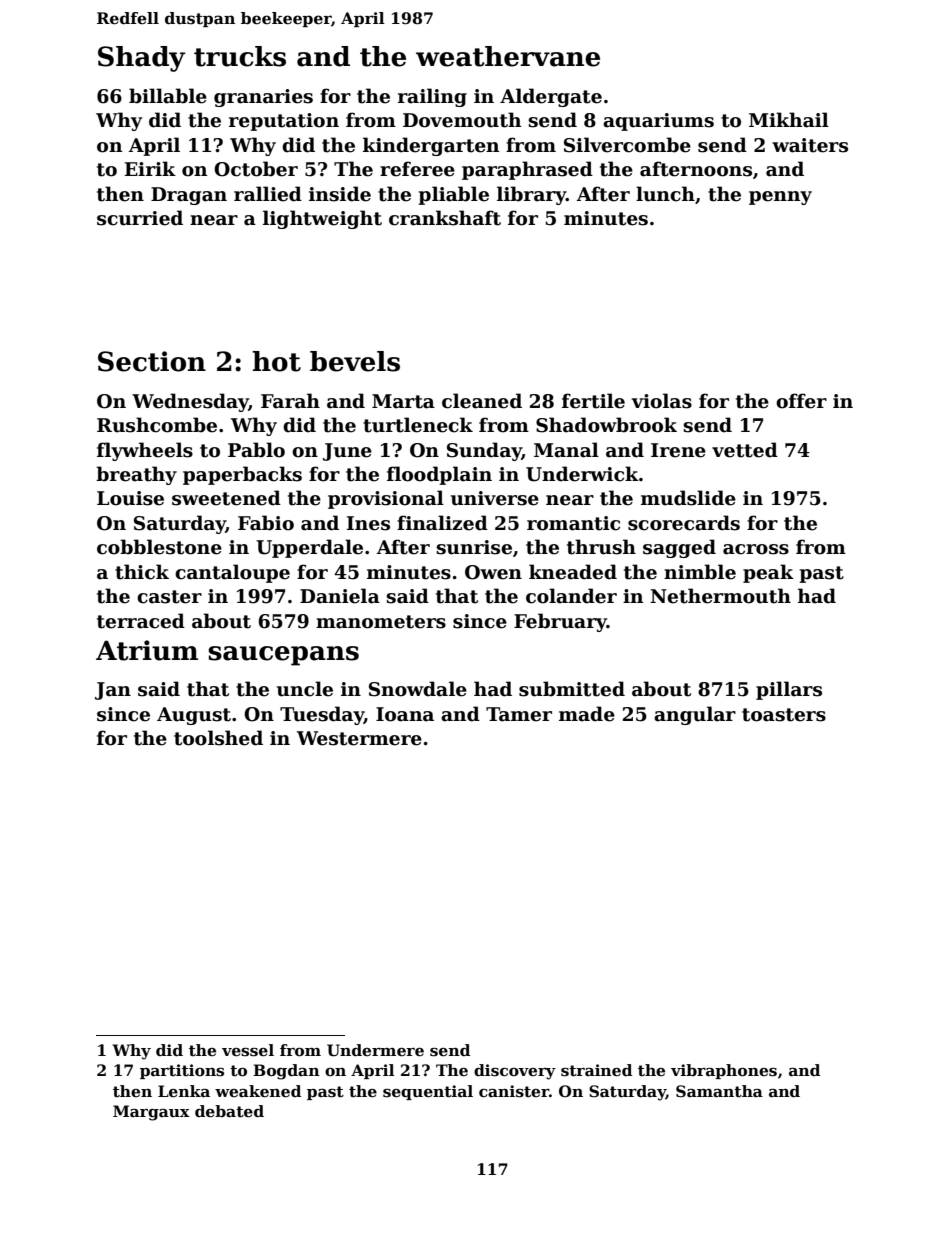  Describe the element at coordinates (724, 1071) in the image. I see `vibraphones` at that location.
